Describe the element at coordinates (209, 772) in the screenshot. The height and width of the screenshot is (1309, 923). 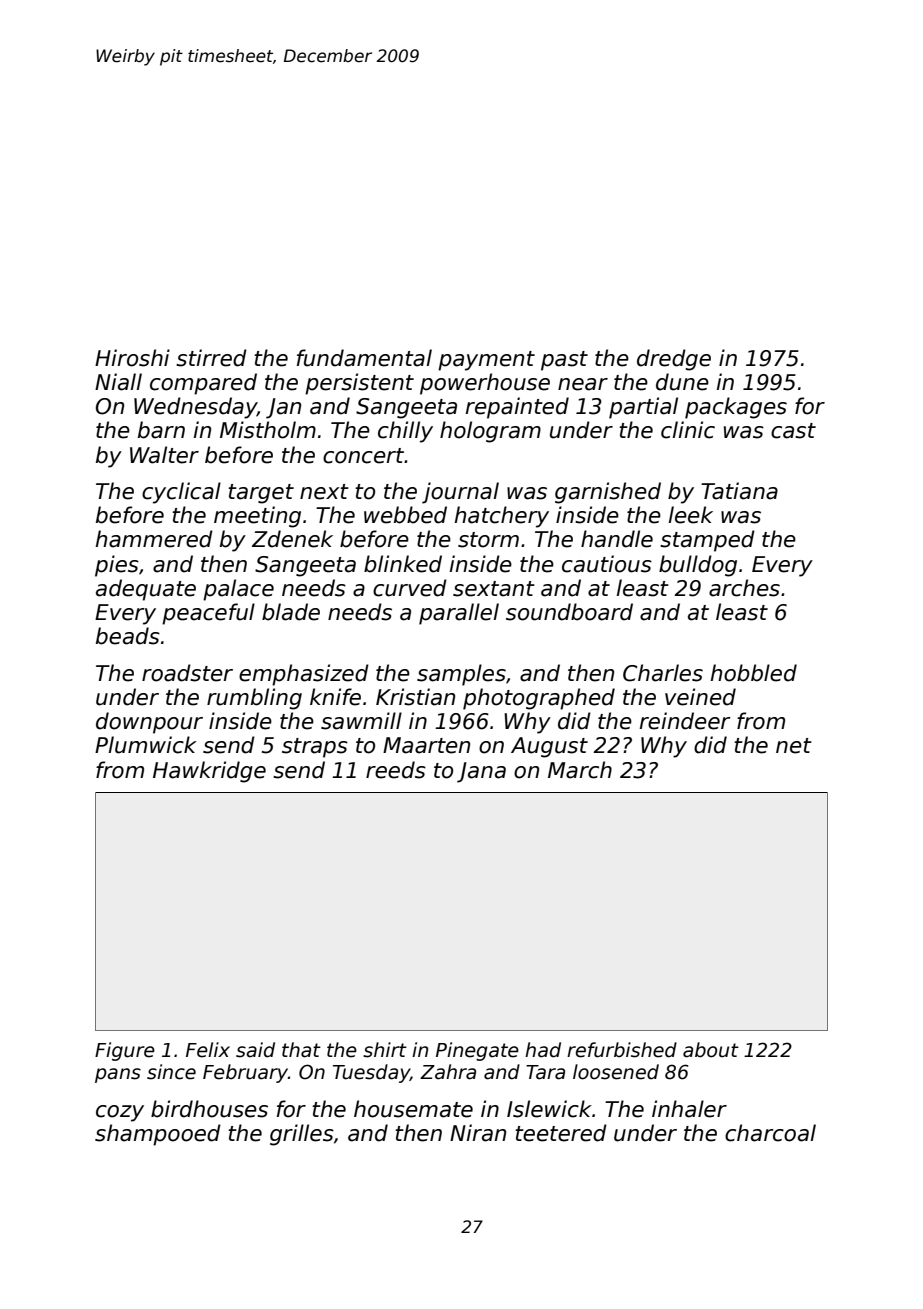
I see `Hawkridge` at that location.
